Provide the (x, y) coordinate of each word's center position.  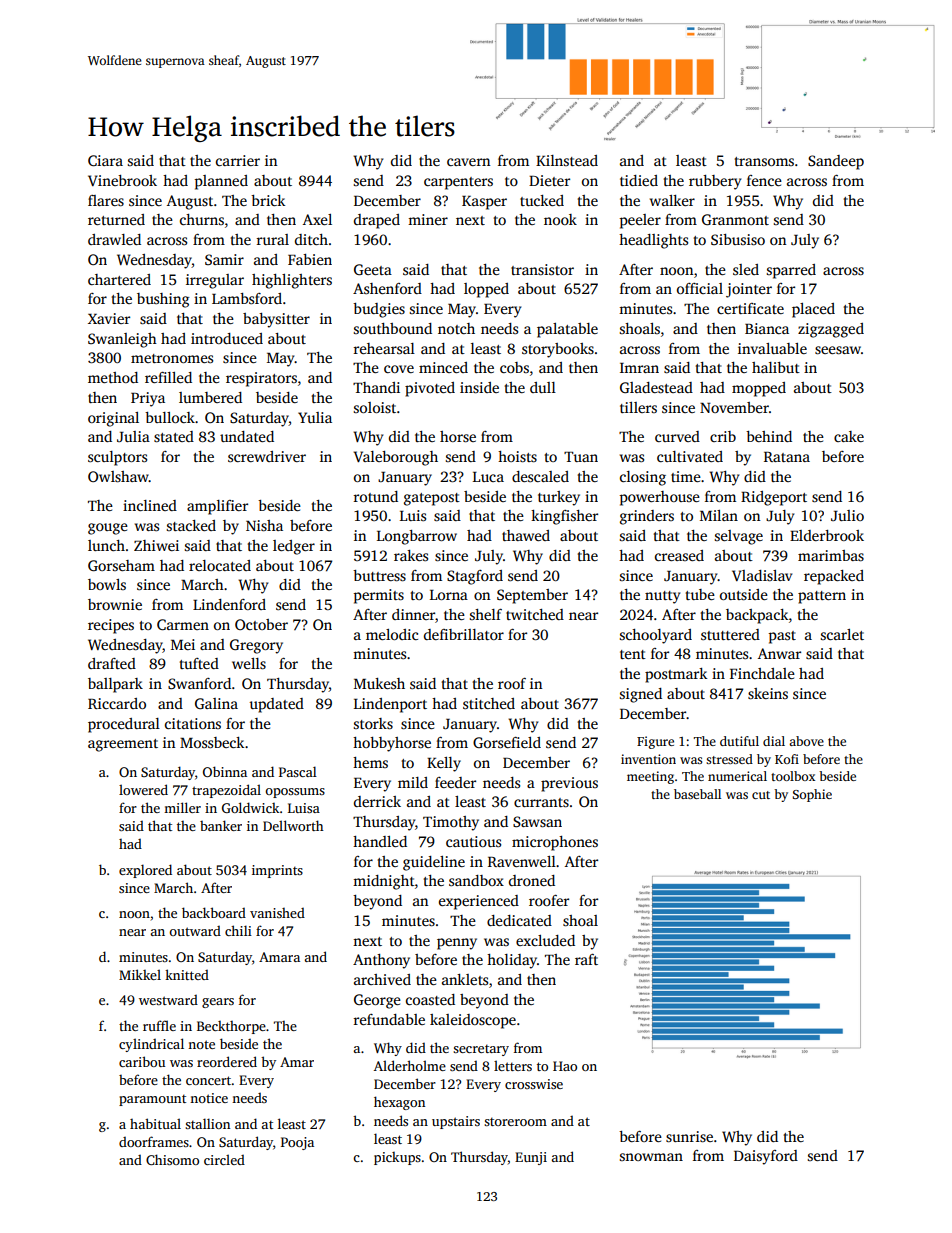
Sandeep (836, 162)
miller (182, 807)
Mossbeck (212, 742)
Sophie (812, 795)
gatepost (432, 499)
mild (413, 782)
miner (428, 219)
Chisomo (172, 1159)
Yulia (315, 417)
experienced (479, 902)
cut (761, 795)
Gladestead (656, 387)
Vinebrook (122, 180)
